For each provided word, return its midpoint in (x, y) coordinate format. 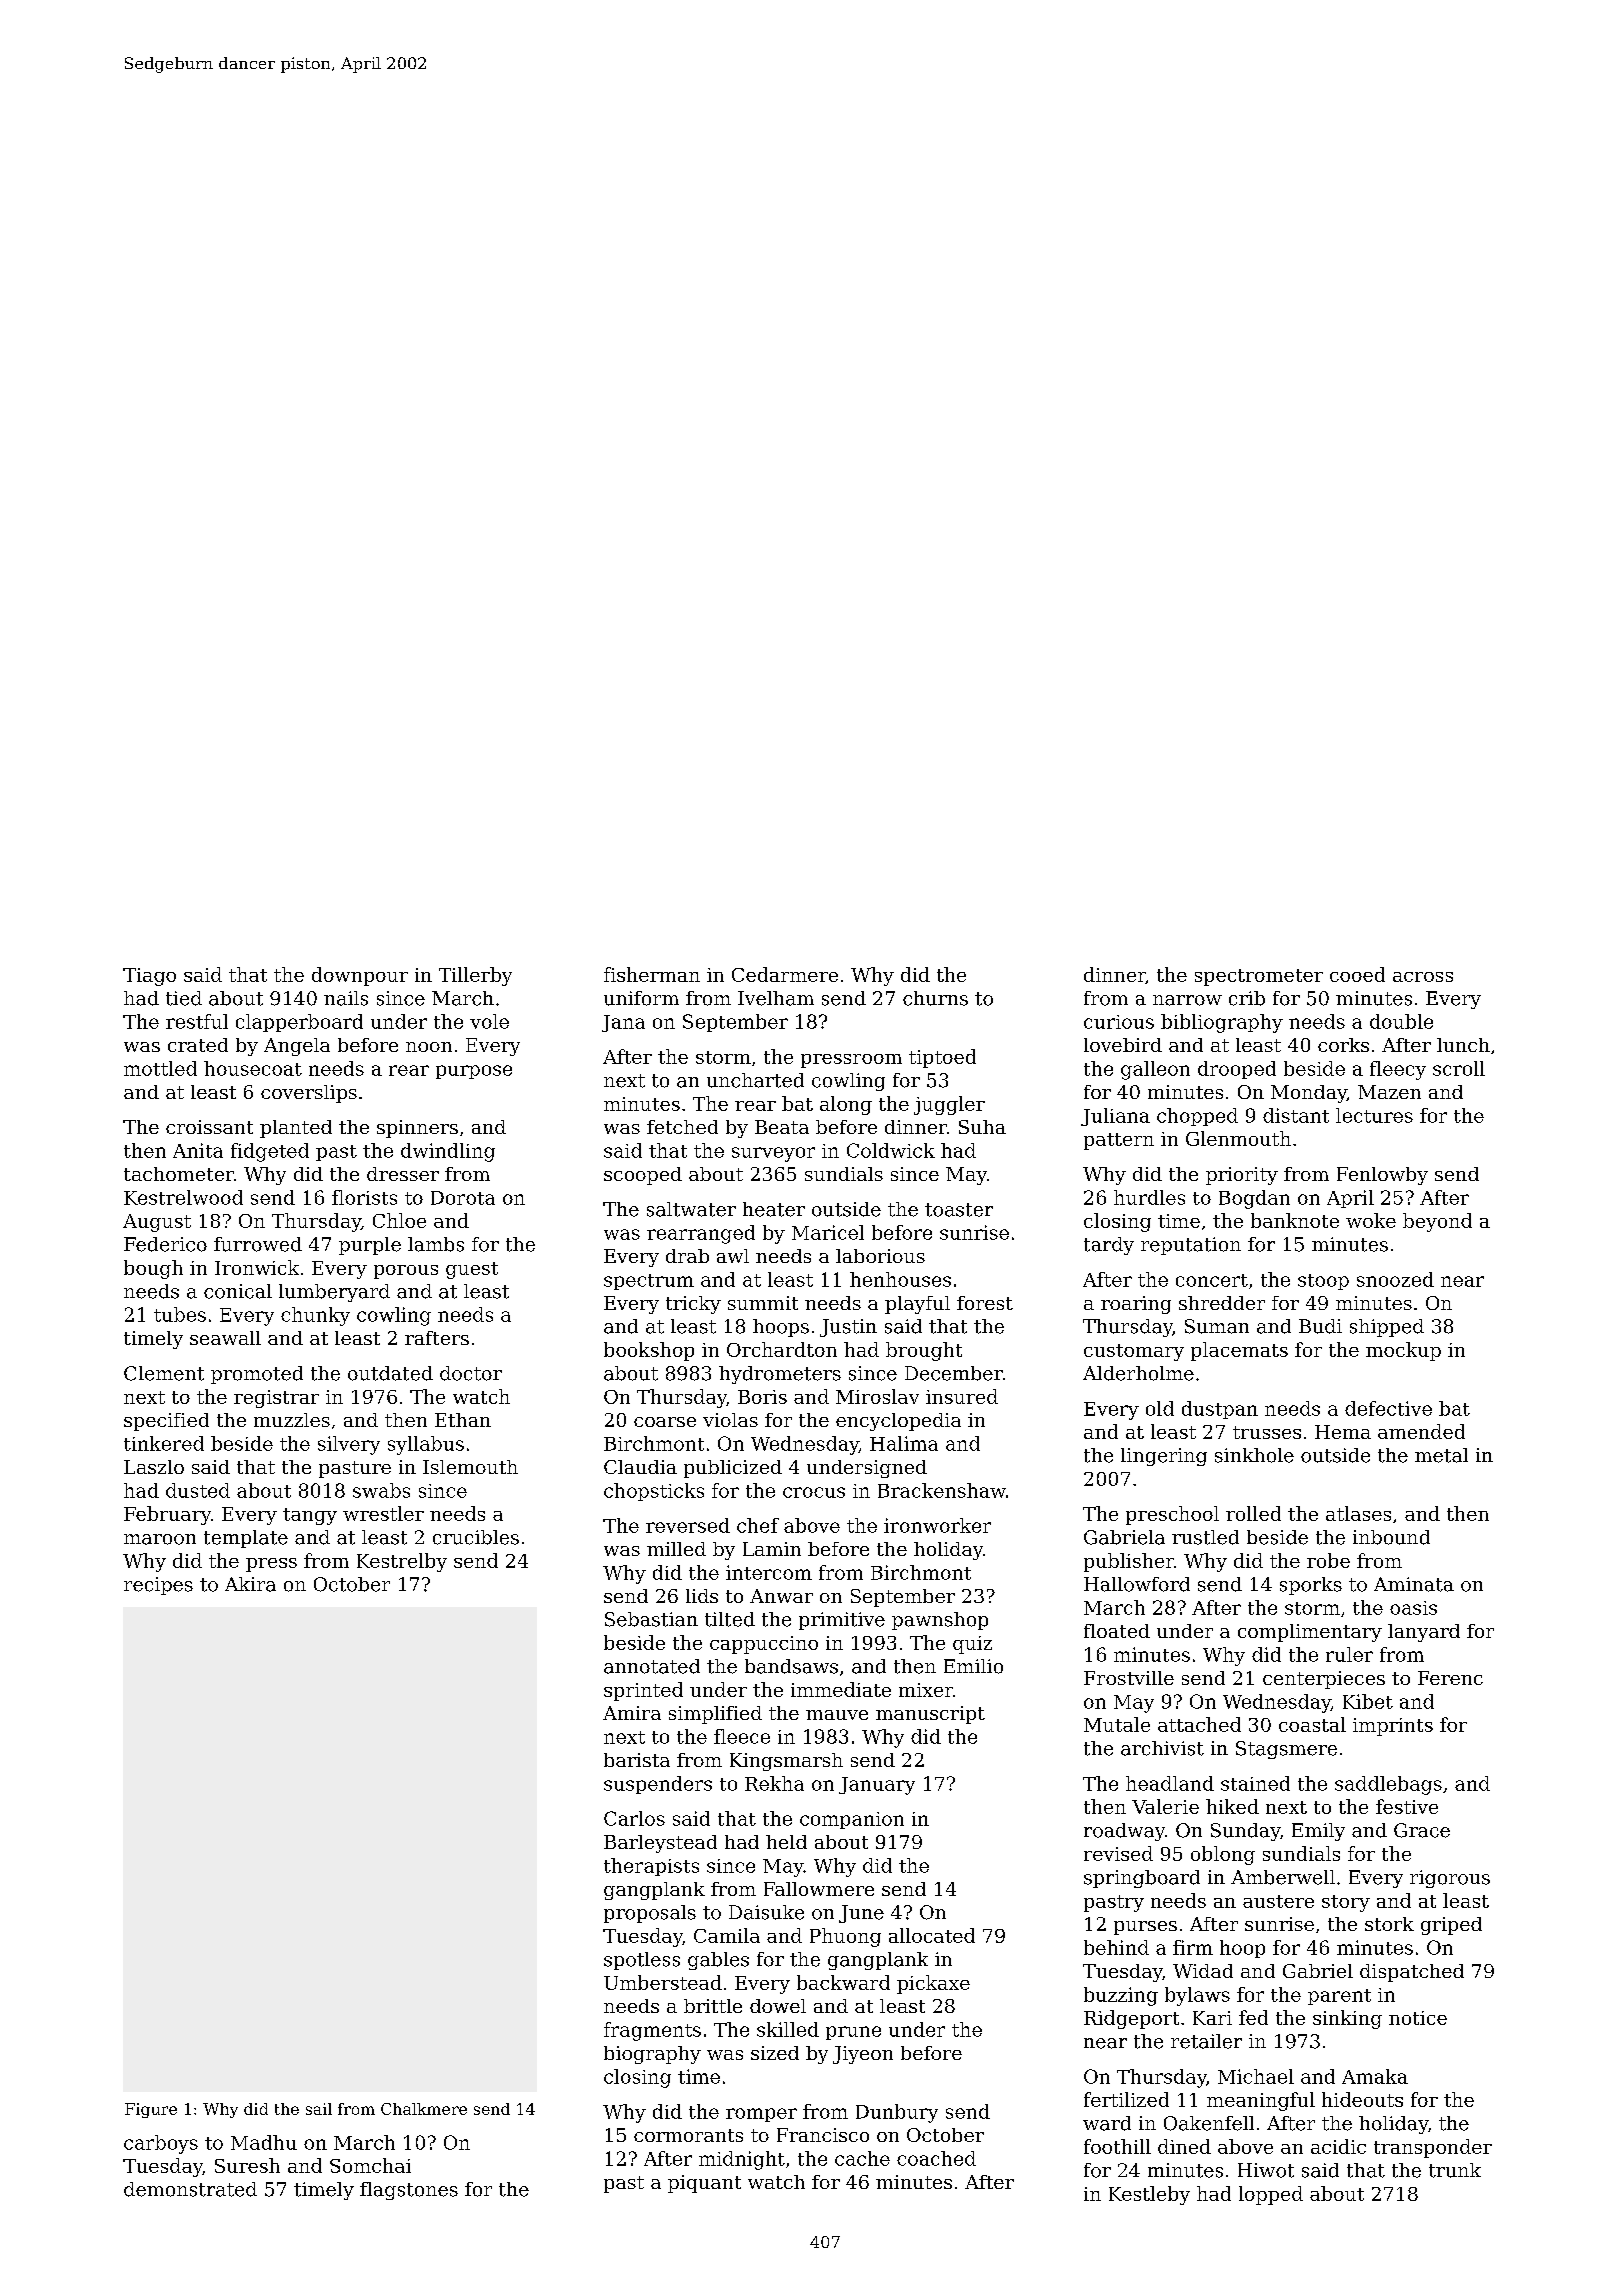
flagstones (409, 2191)
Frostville (1129, 1678)
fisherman (652, 974)
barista (637, 1760)
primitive (842, 1621)
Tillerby (475, 976)
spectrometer (1259, 977)
